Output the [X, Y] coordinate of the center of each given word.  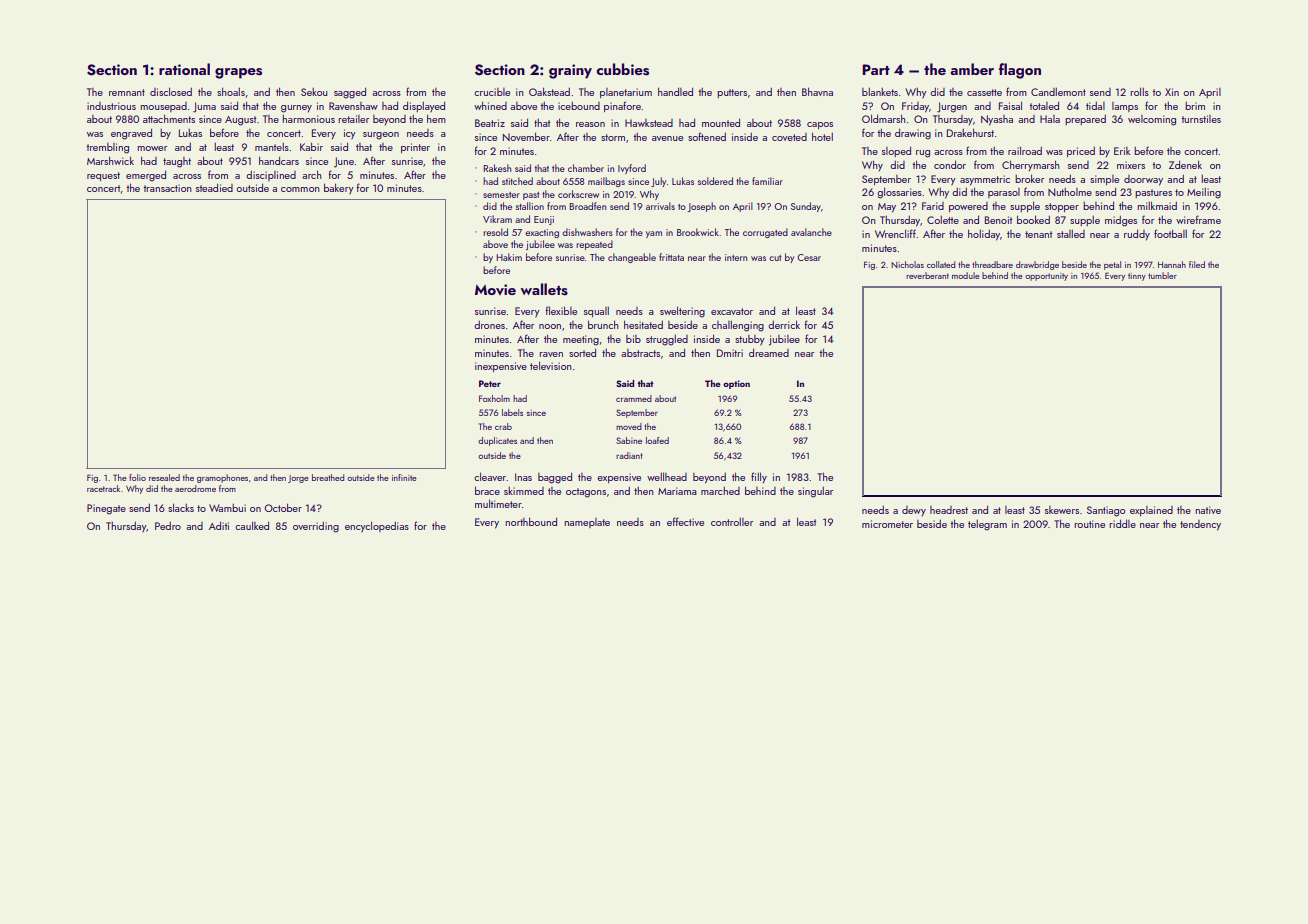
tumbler [1162, 275]
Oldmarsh [884, 118]
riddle [1123, 523]
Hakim [509, 257]
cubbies [623, 69]
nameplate [587, 523]
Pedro [168, 526]
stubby [750, 340]
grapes [238, 73]
